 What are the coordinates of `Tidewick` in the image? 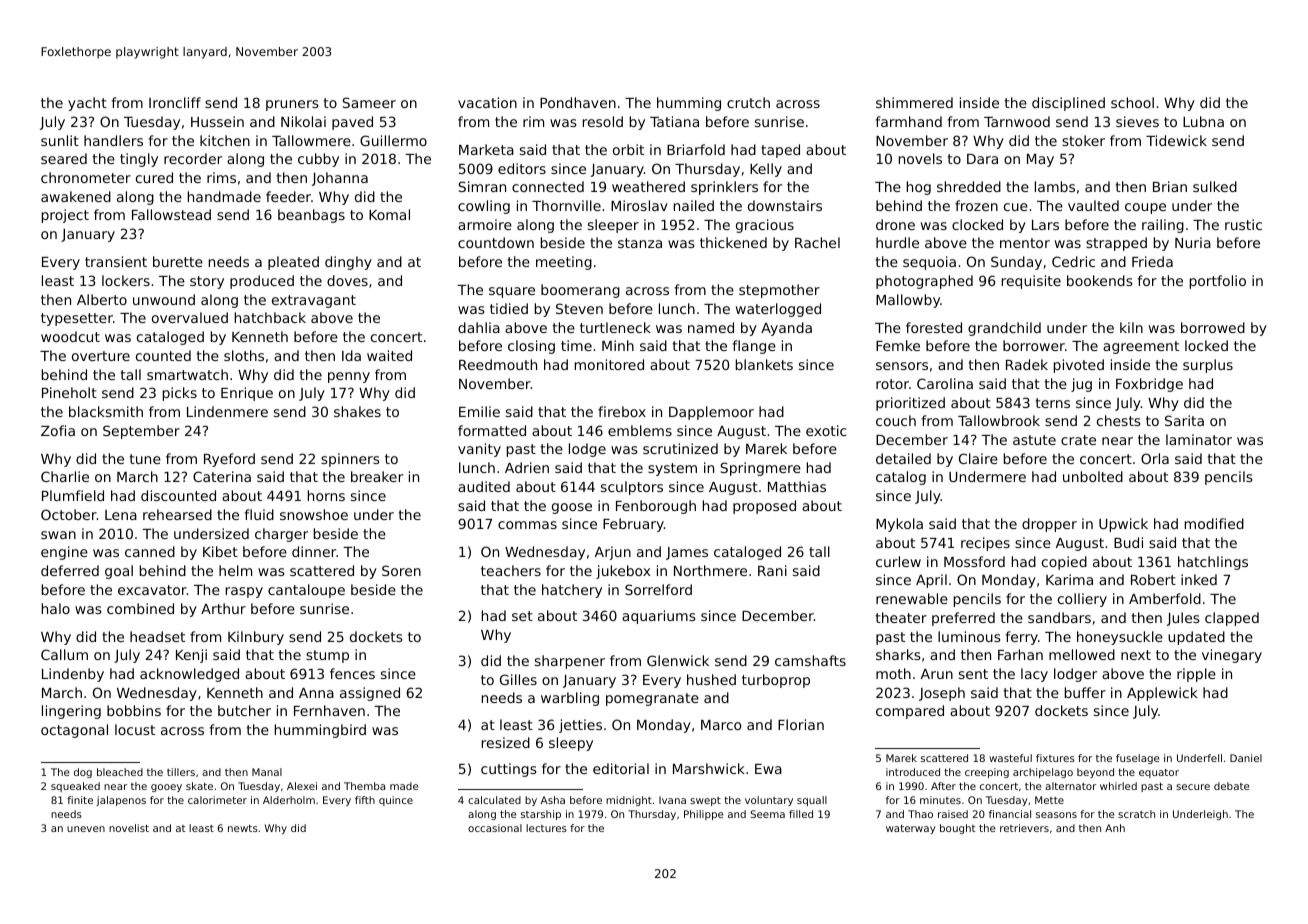 It's located at (1176, 140).
